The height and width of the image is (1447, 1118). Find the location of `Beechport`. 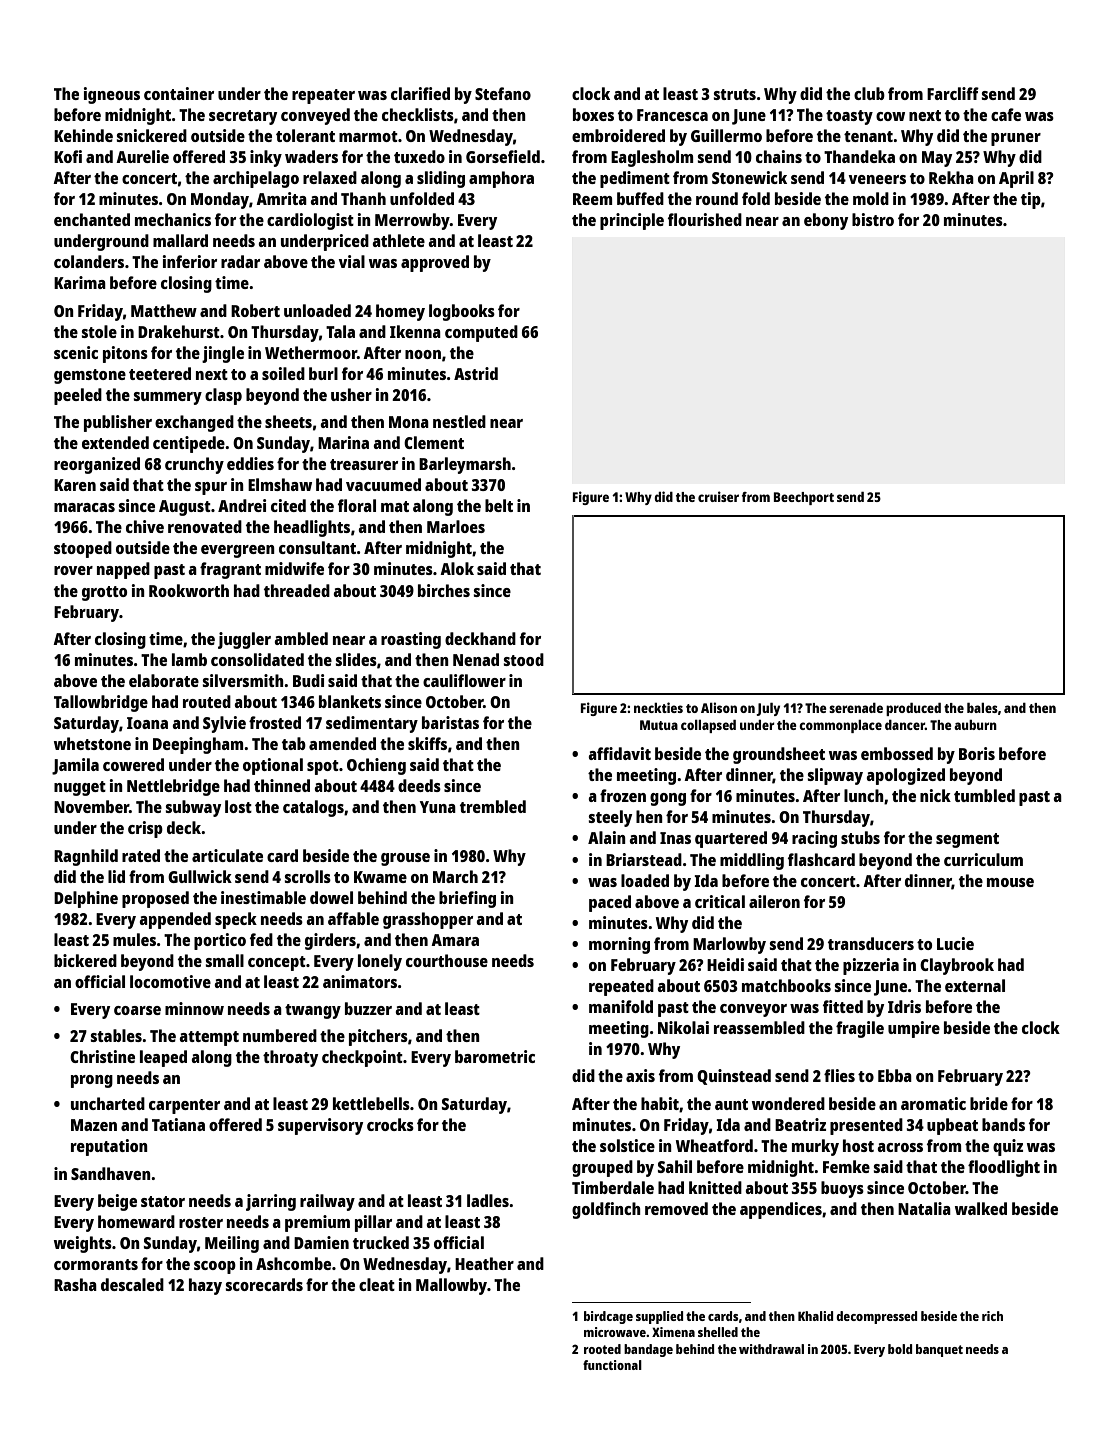

Beechport is located at coordinates (804, 498).
